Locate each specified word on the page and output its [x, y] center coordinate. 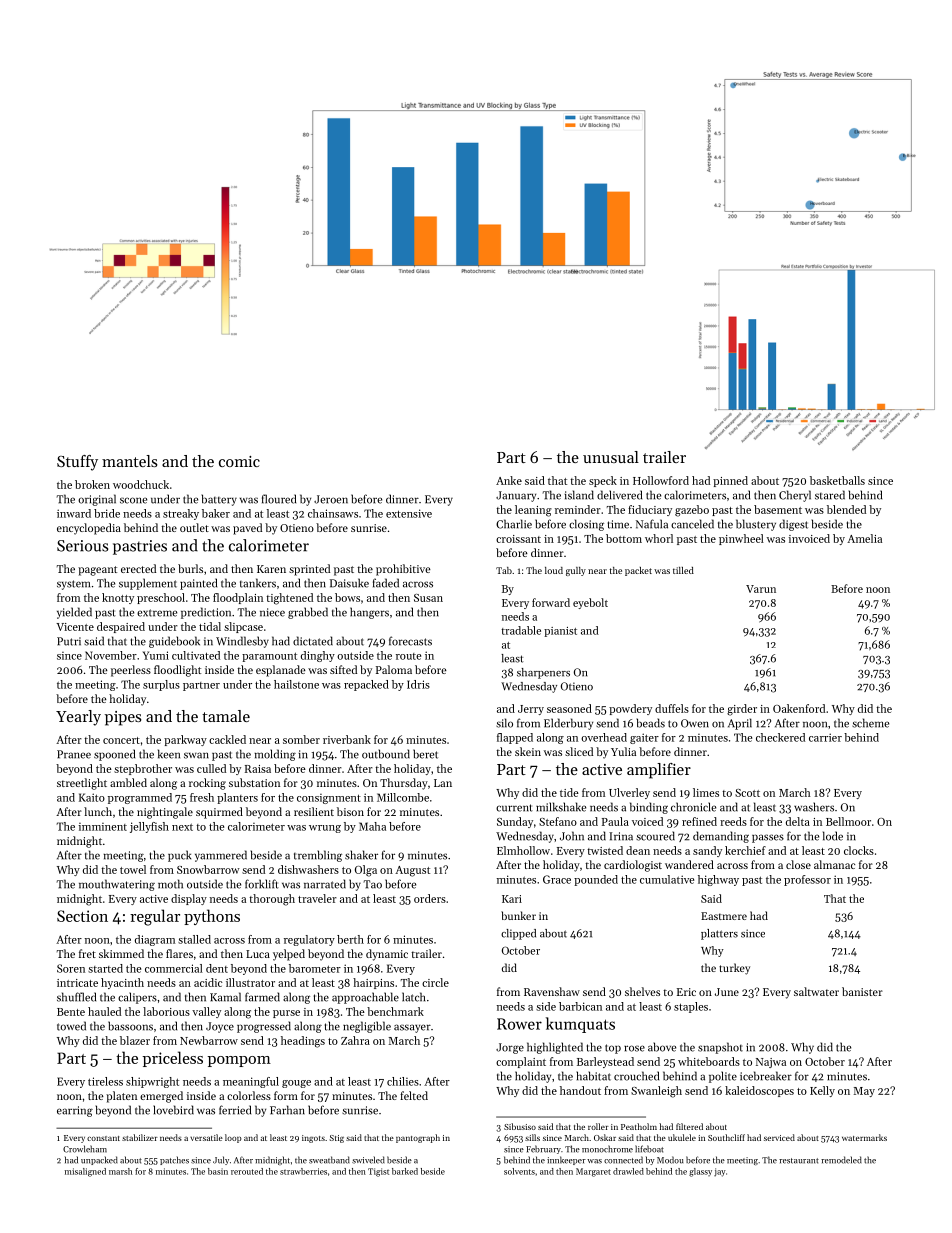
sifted [343, 669]
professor [807, 880]
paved [247, 529]
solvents [519, 1171]
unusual [611, 457]
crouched [636, 1076]
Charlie [514, 524]
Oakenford [799, 708]
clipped [518, 934]
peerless [131, 671]
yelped [289, 955]
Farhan [287, 1110]
